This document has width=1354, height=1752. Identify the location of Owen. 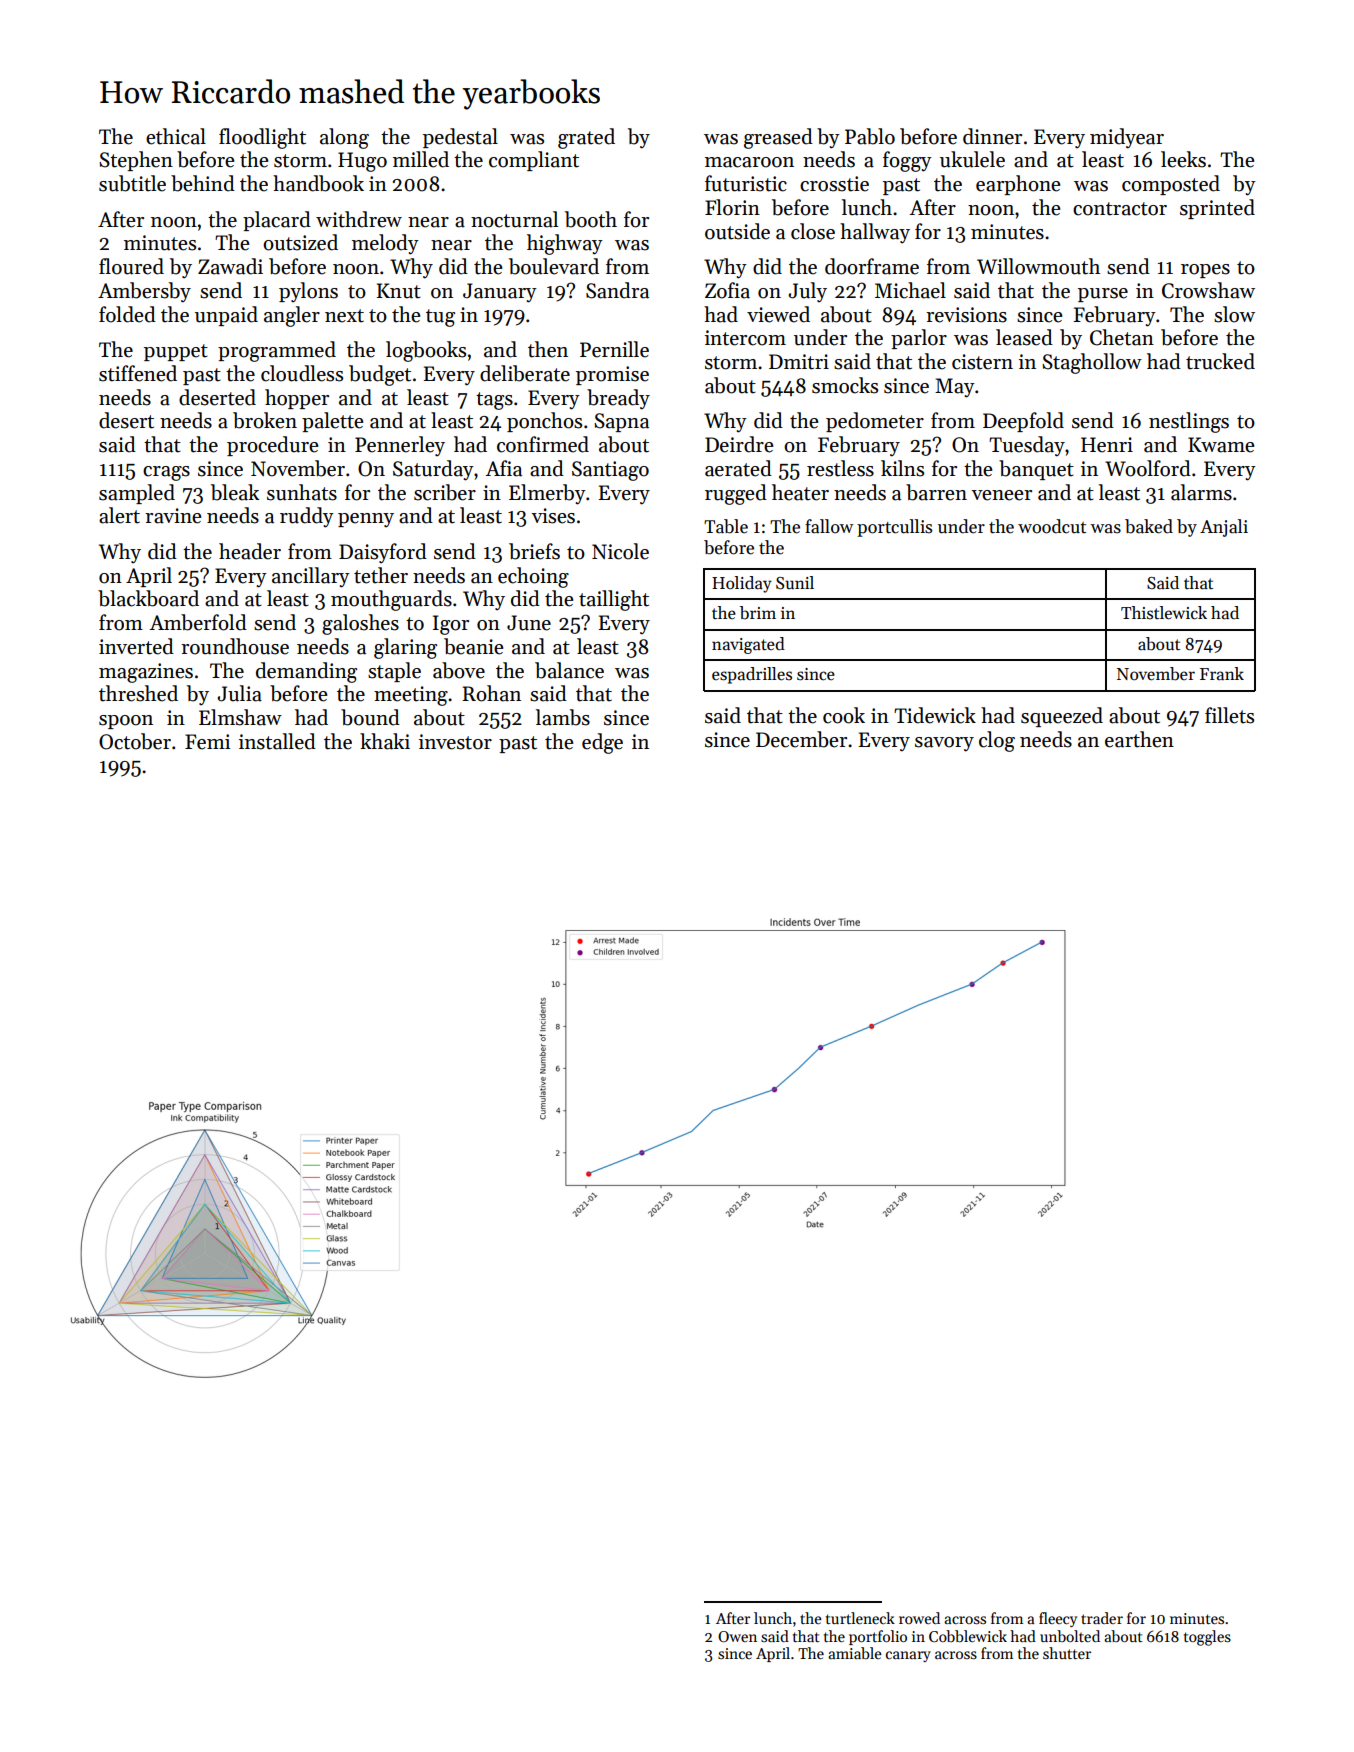
(737, 1636).
